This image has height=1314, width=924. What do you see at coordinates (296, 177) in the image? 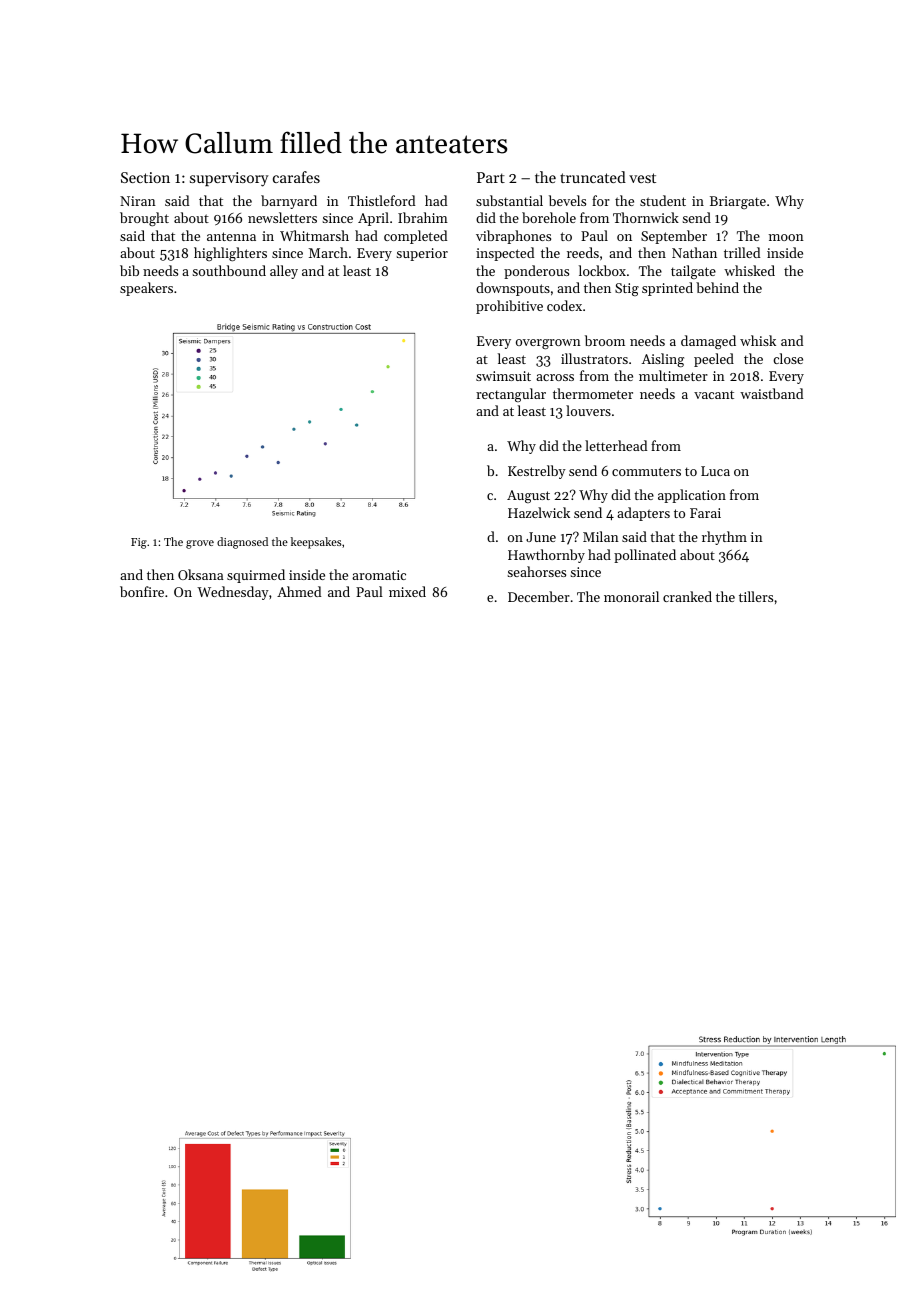
I see `carafes` at bounding box center [296, 177].
